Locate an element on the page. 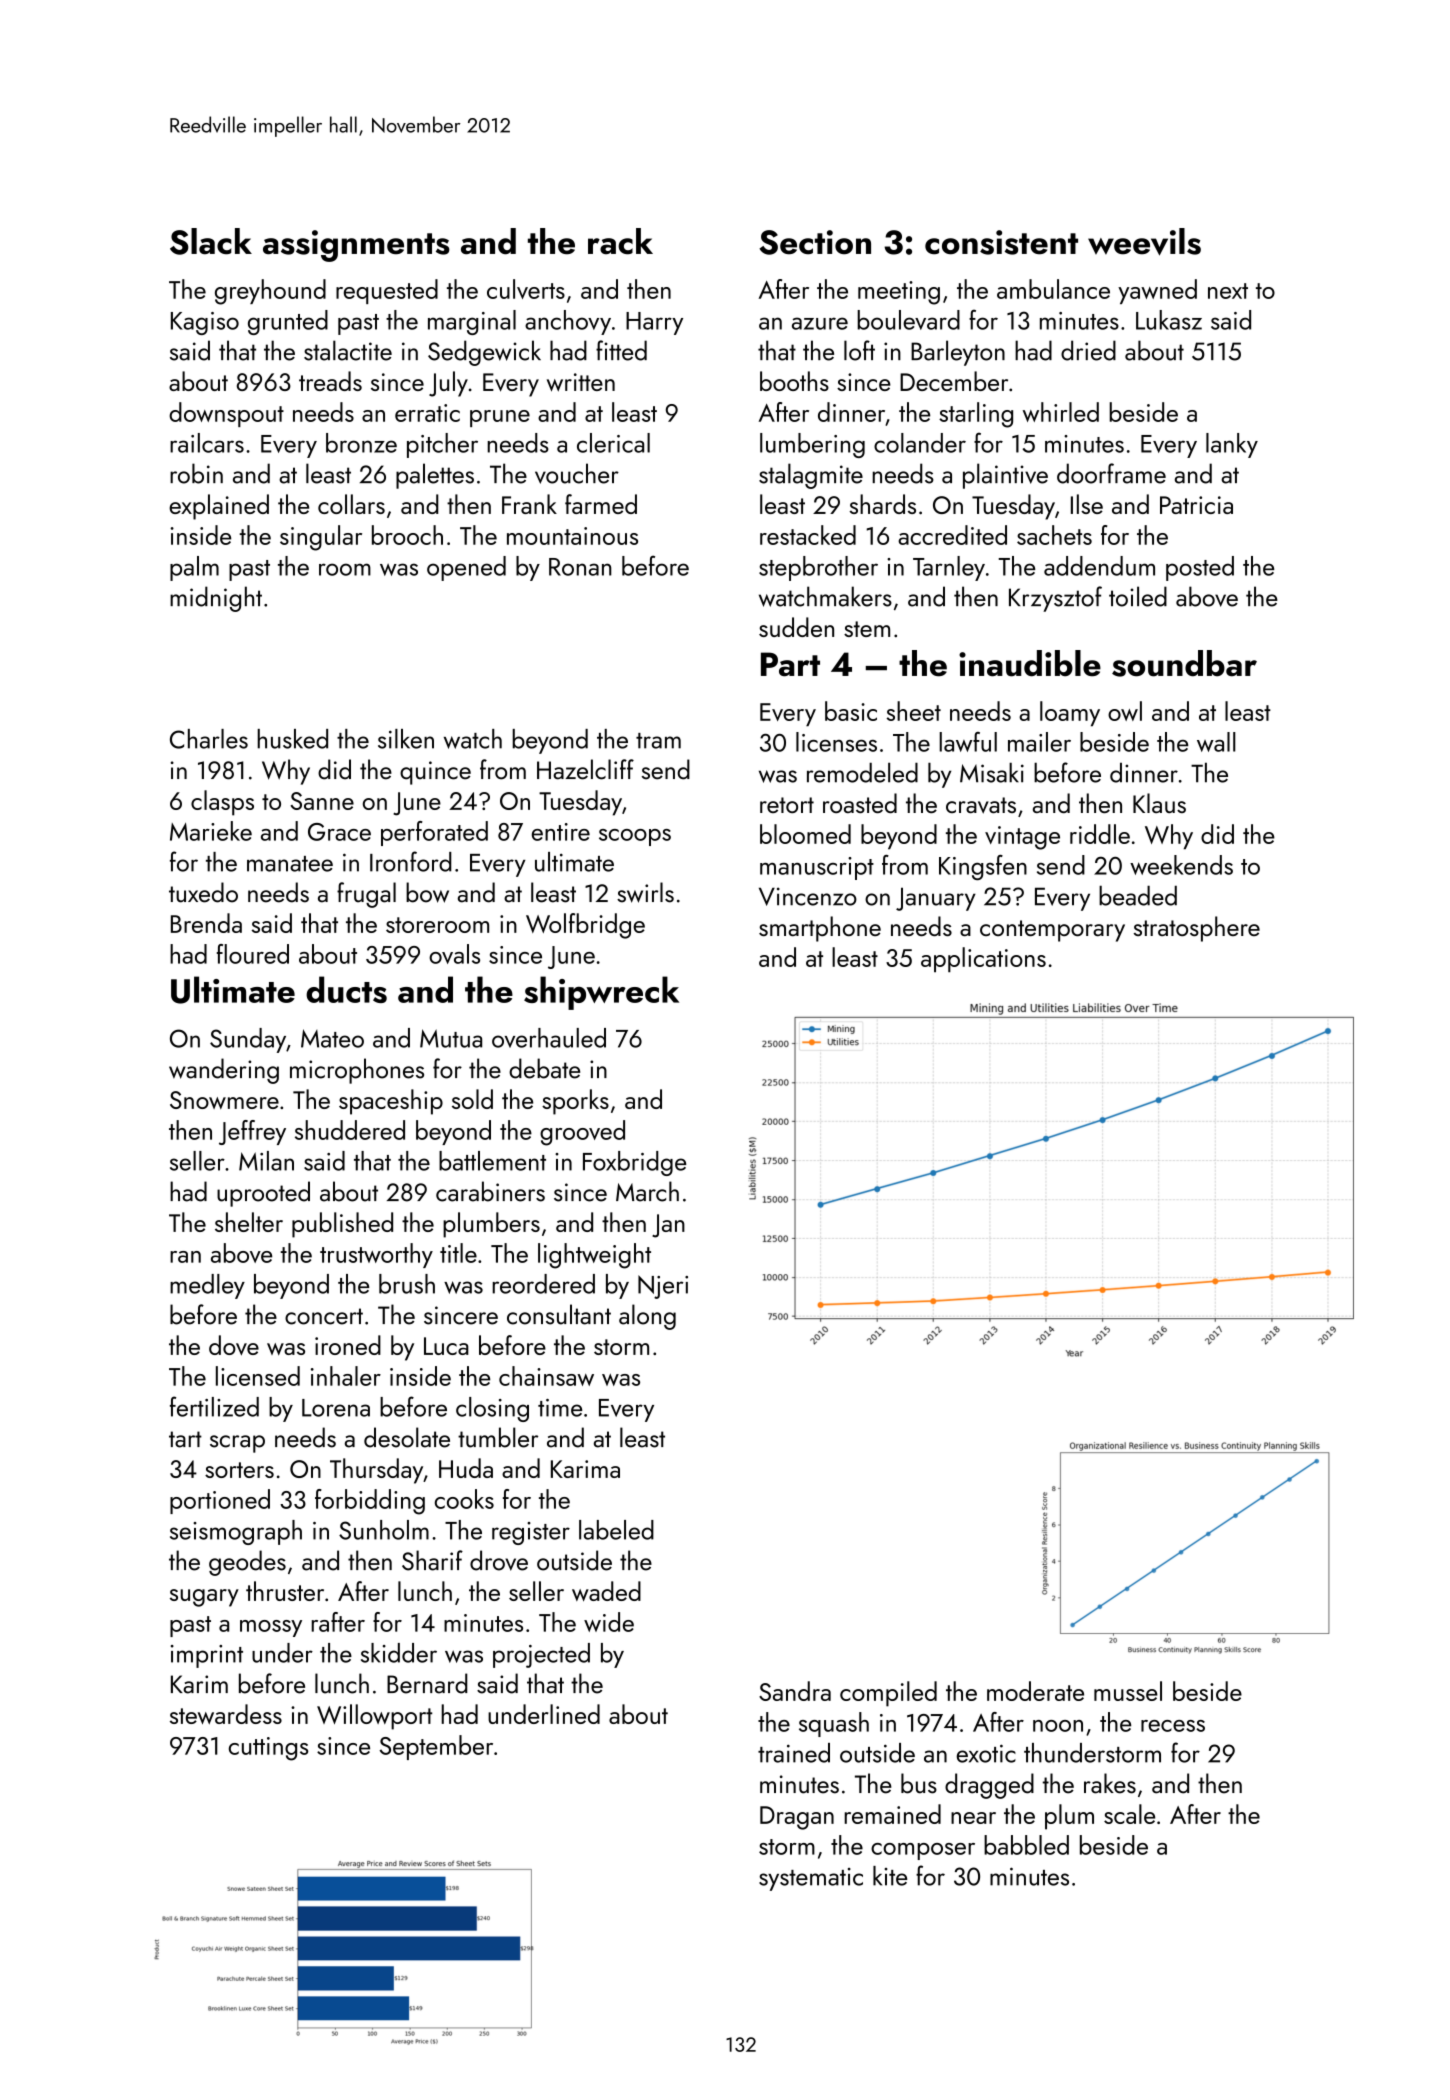 The image size is (1450, 2100). applications is located at coordinates (983, 960).
